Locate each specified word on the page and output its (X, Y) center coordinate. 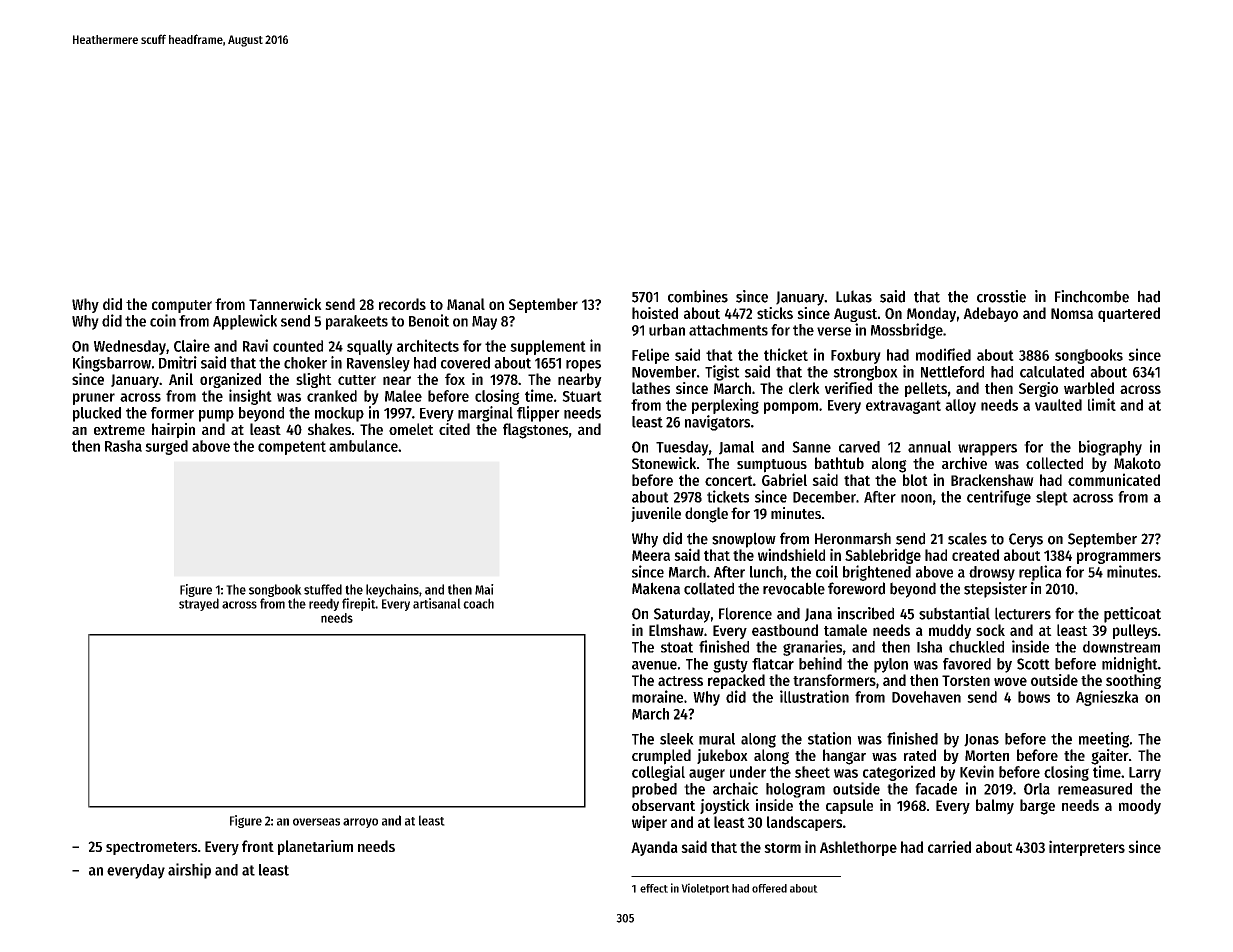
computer (182, 306)
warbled (1089, 388)
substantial (954, 613)
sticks (775, 313)
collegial (658, 773)
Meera (651, 555)
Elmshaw (676, 630)
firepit (359, 604)
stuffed (323, 589)
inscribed (865, 613)
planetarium (315, 847)
